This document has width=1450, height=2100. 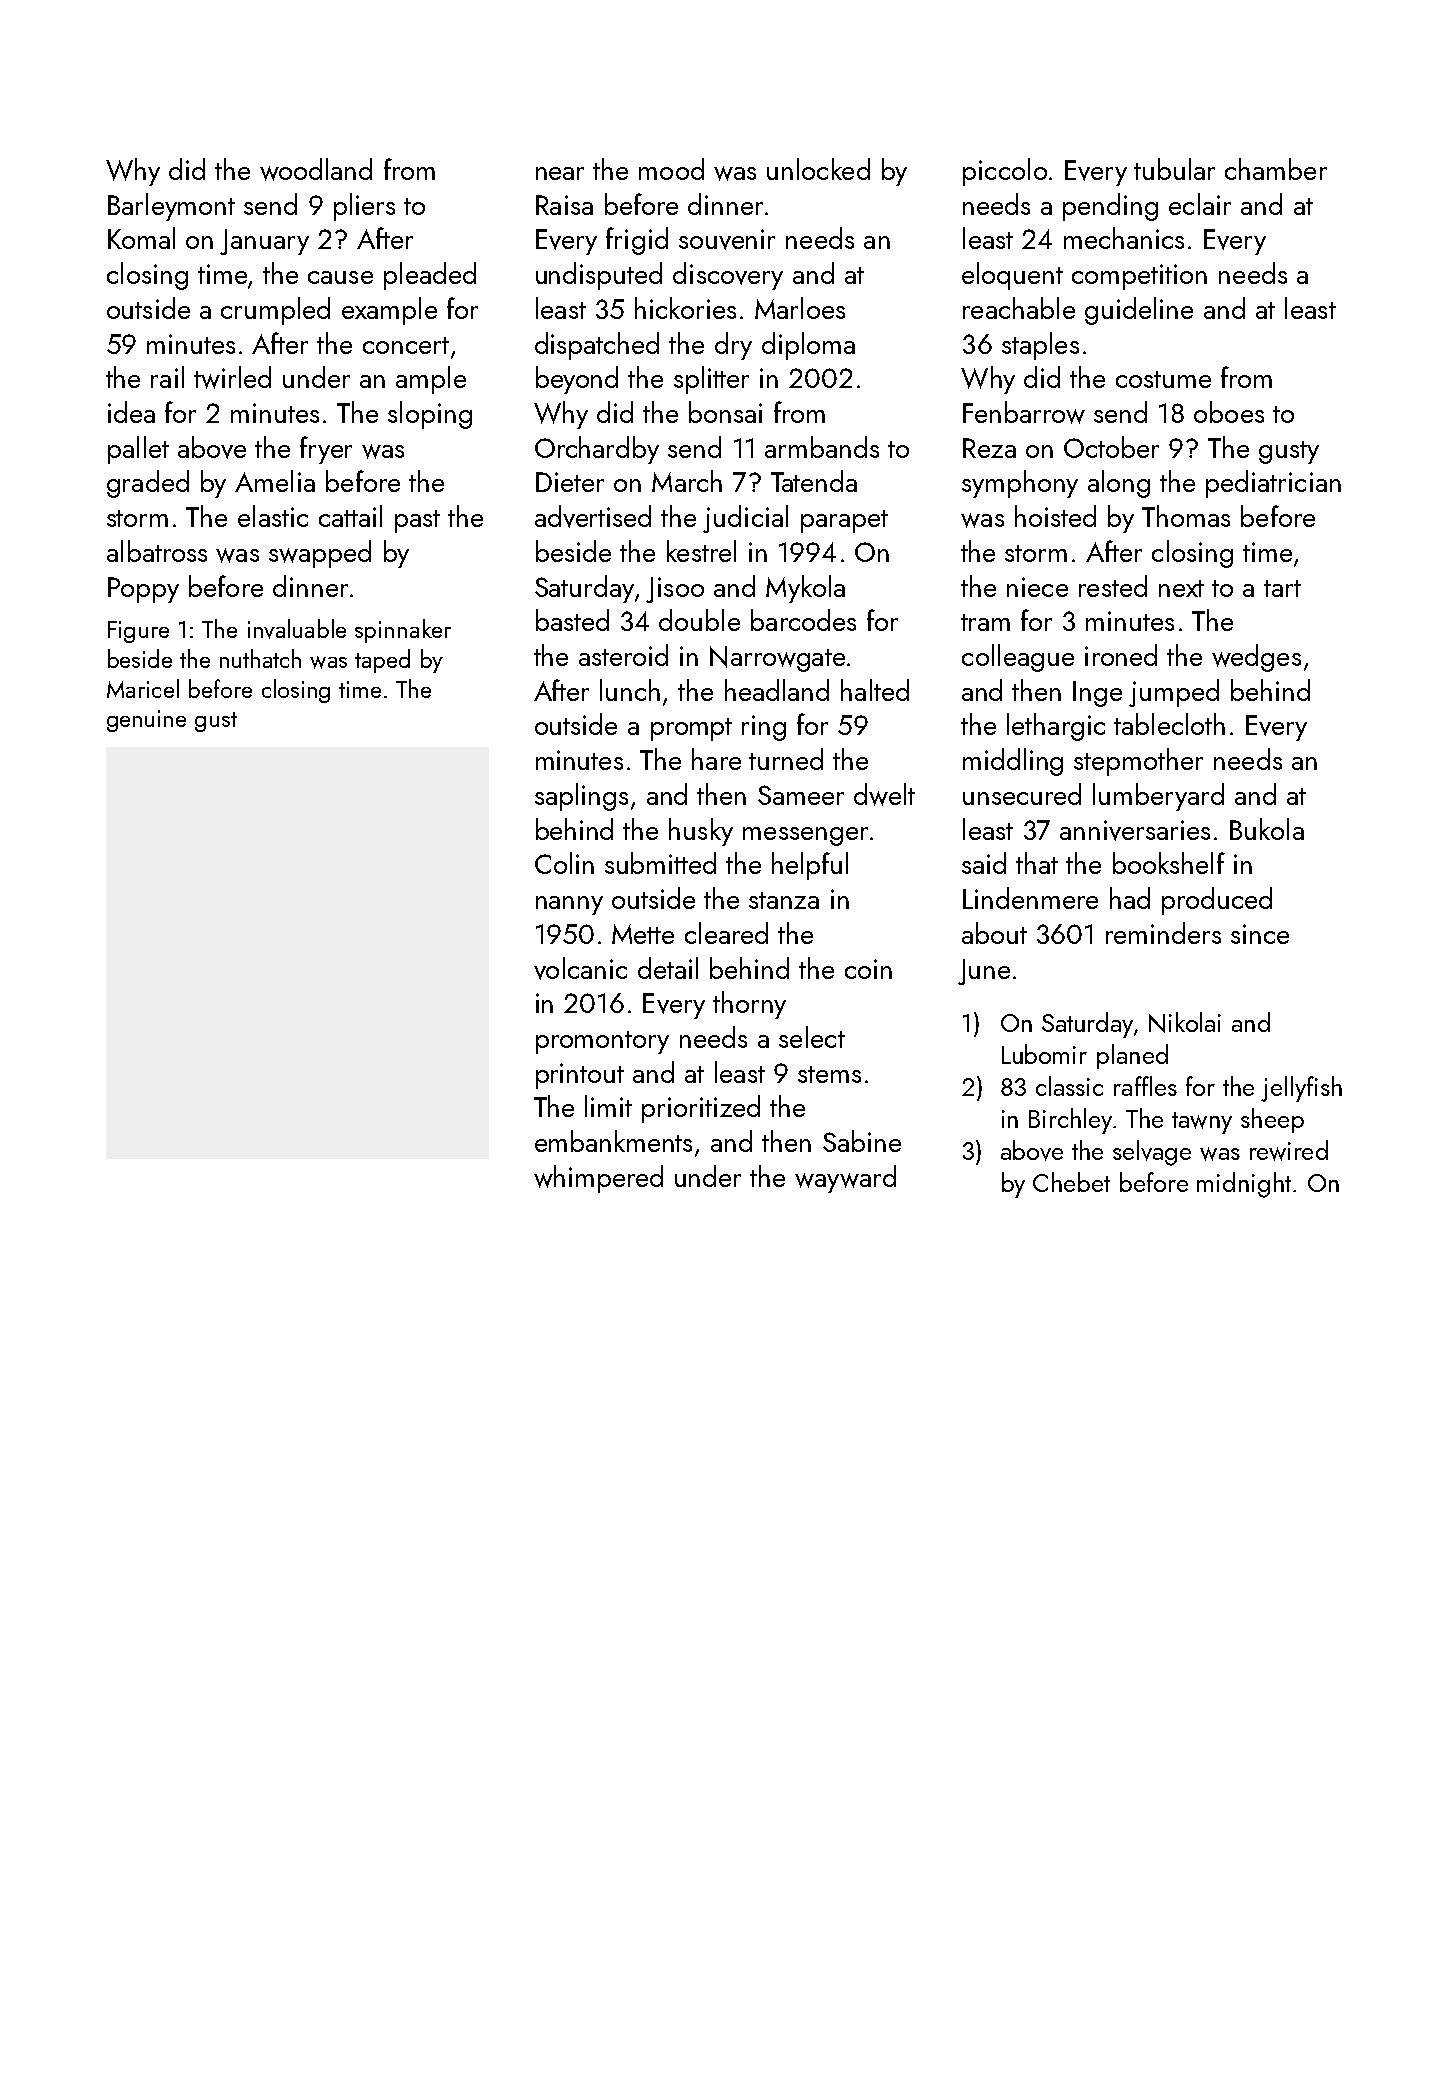 I want to click on cleared, so click(x=726, y=933).
